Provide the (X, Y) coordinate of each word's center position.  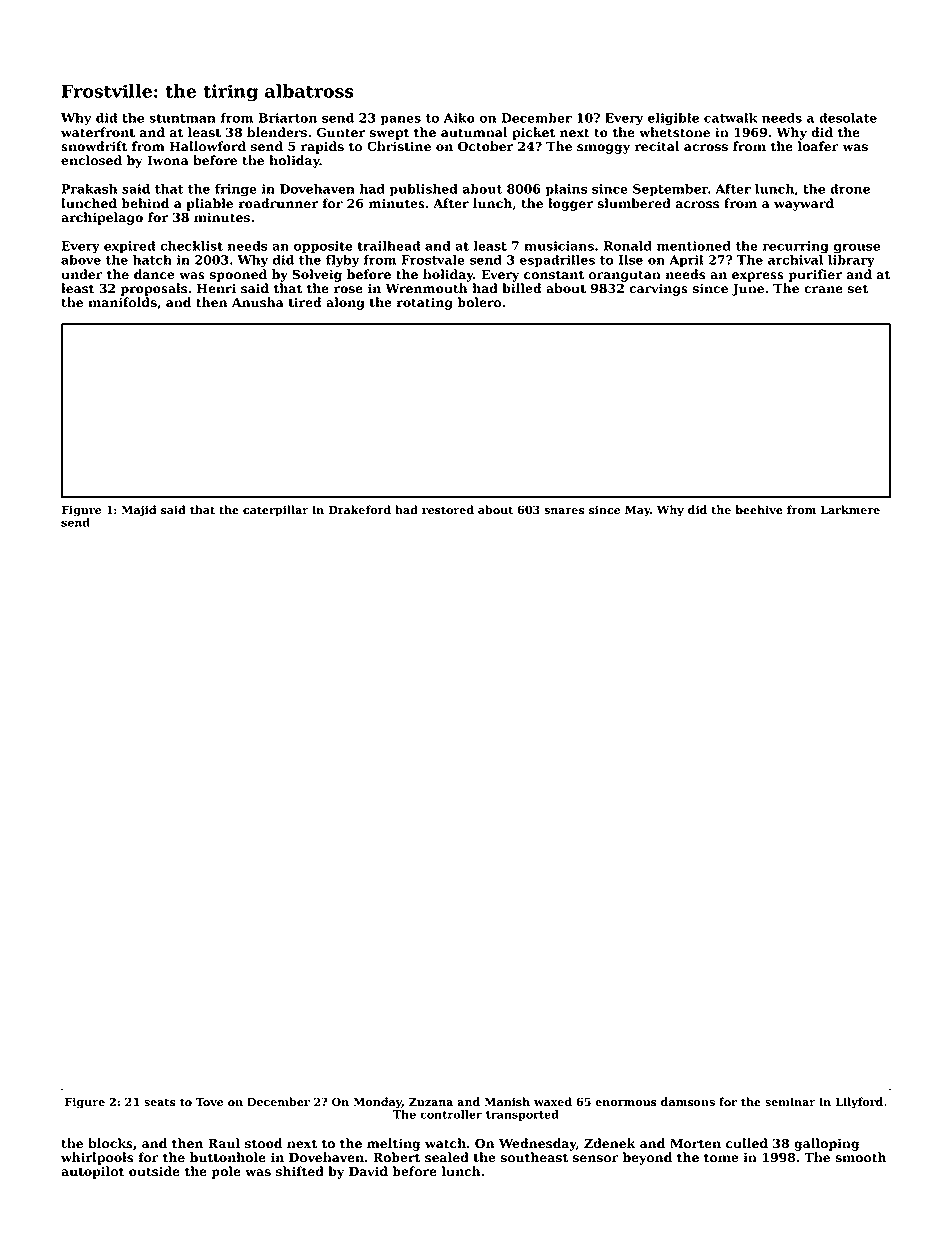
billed (522, 288)
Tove (209, 1102)
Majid (139, 511)
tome (721, 1158)
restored (448, 510)
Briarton (287, 118)
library (851, 261)
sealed (447, 1157)
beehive (759, 510)
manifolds (122, 302)
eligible (673, 119)
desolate (848, 118)
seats (160, 1102)
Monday (378, 1103)
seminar (790, 1102)
